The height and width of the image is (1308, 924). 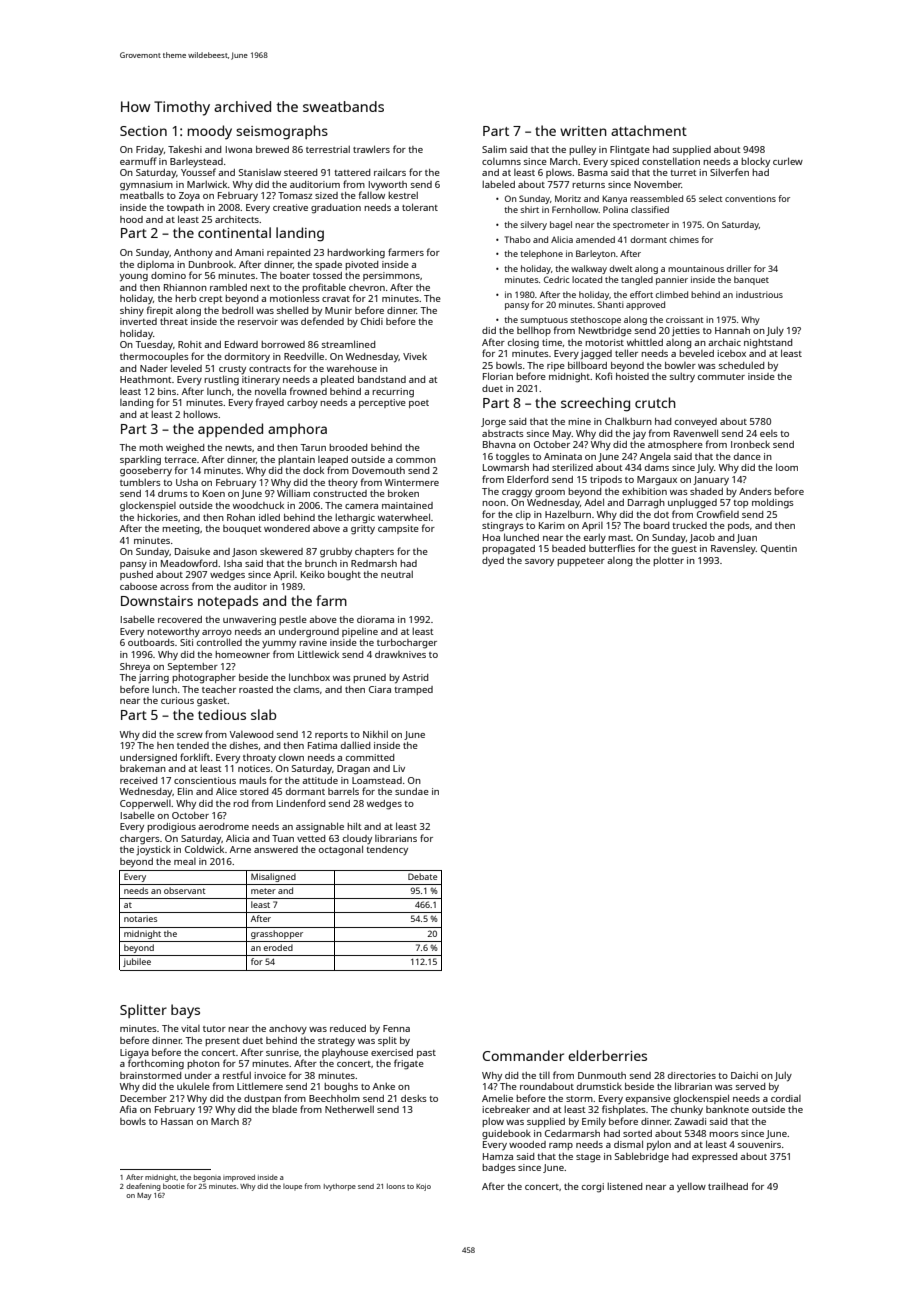 What do you see at coordinates (755, 491) in the image?
I see `Anders` at bounding box center [755, 491].
